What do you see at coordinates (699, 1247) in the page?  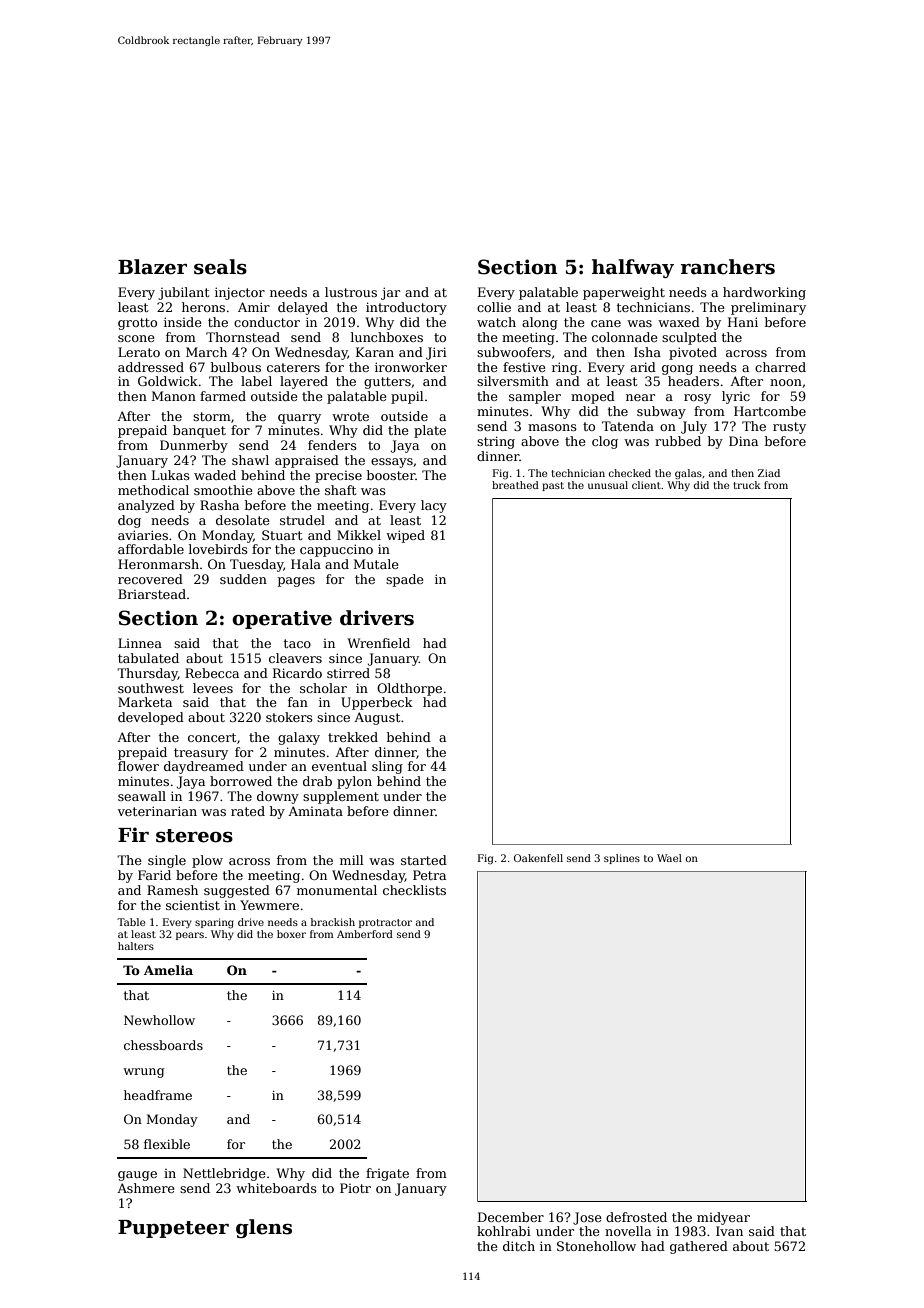 I see `gathered` at bounding box center [699, 1247].
